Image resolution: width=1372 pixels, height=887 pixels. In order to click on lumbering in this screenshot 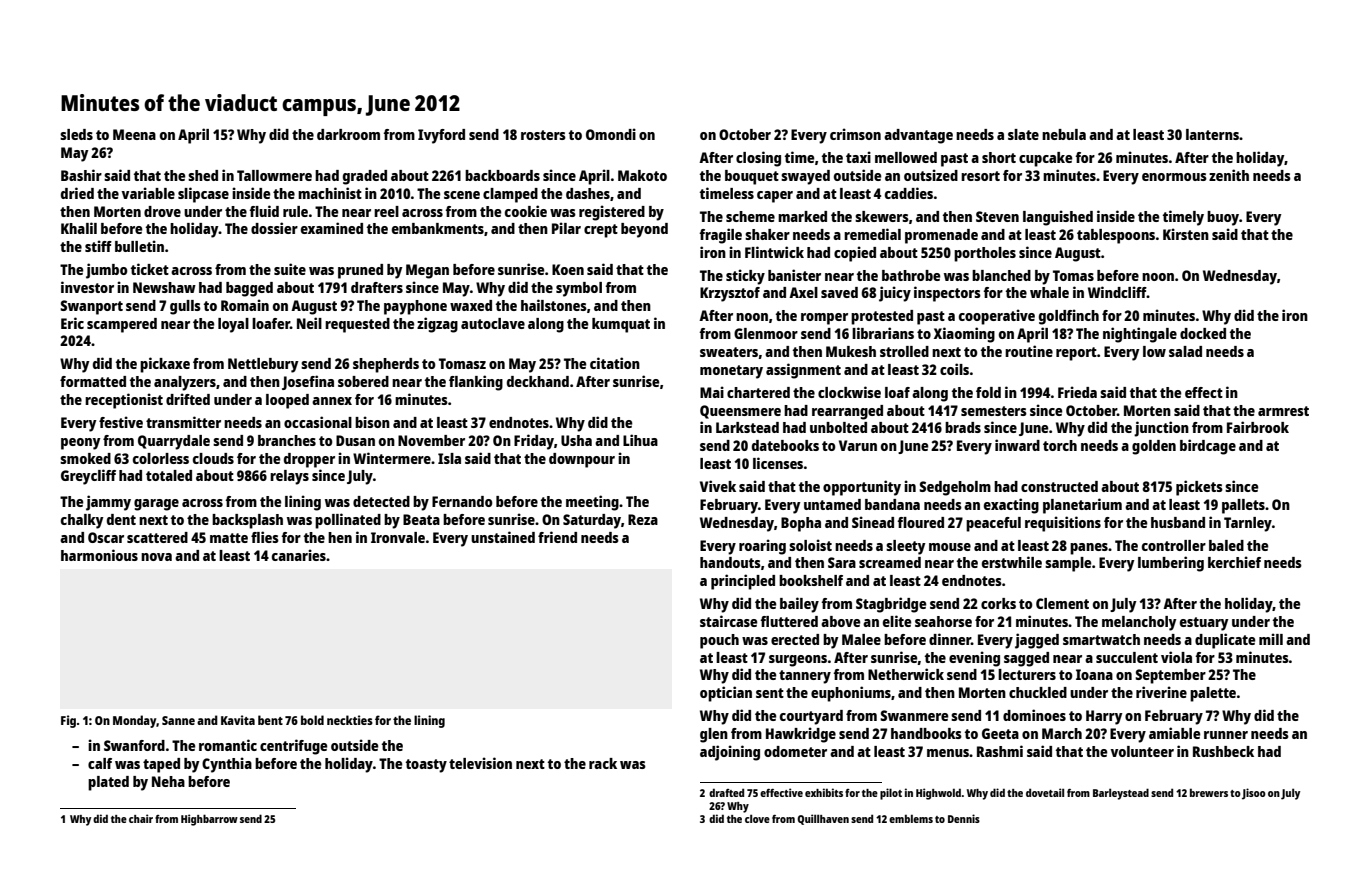, I will do `click(1171, 564)`.
